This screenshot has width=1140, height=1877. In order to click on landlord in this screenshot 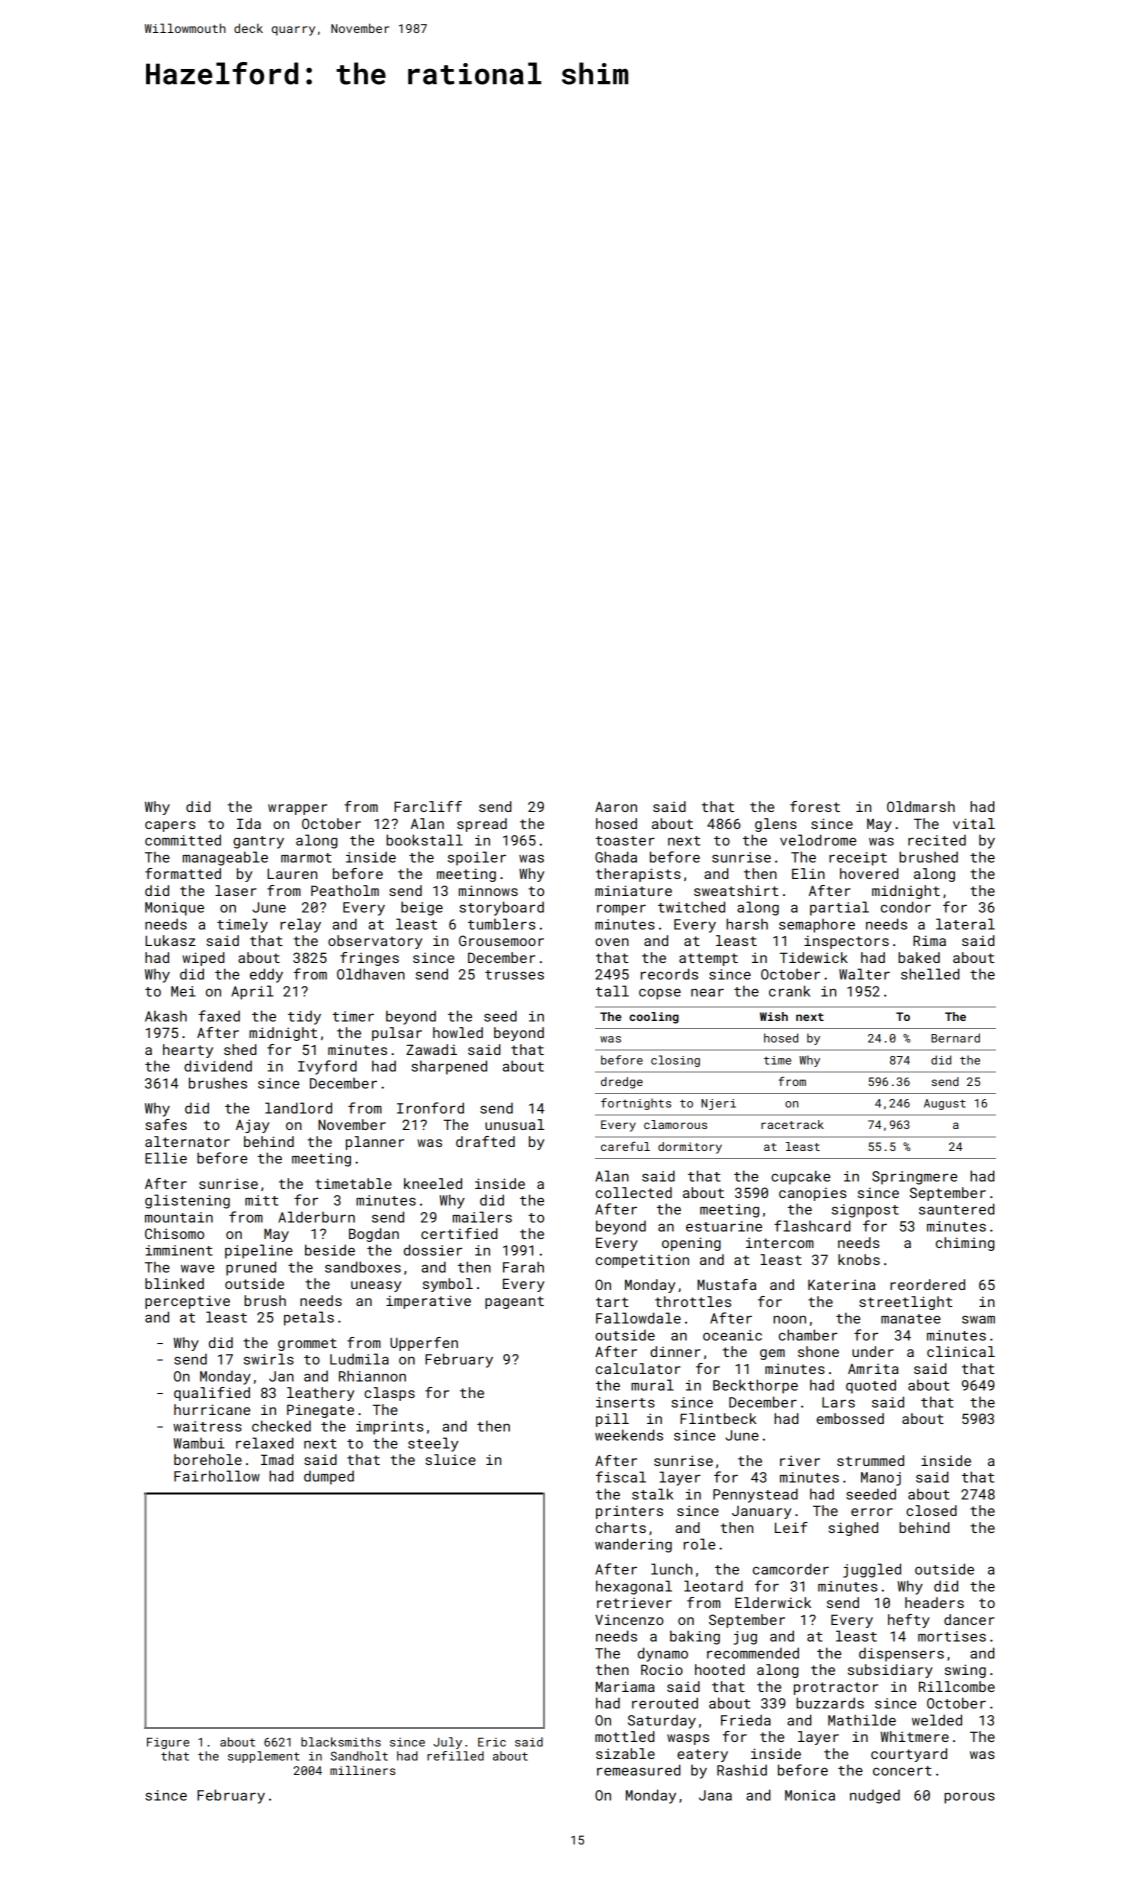, I will do `click(298, 1108)`.
